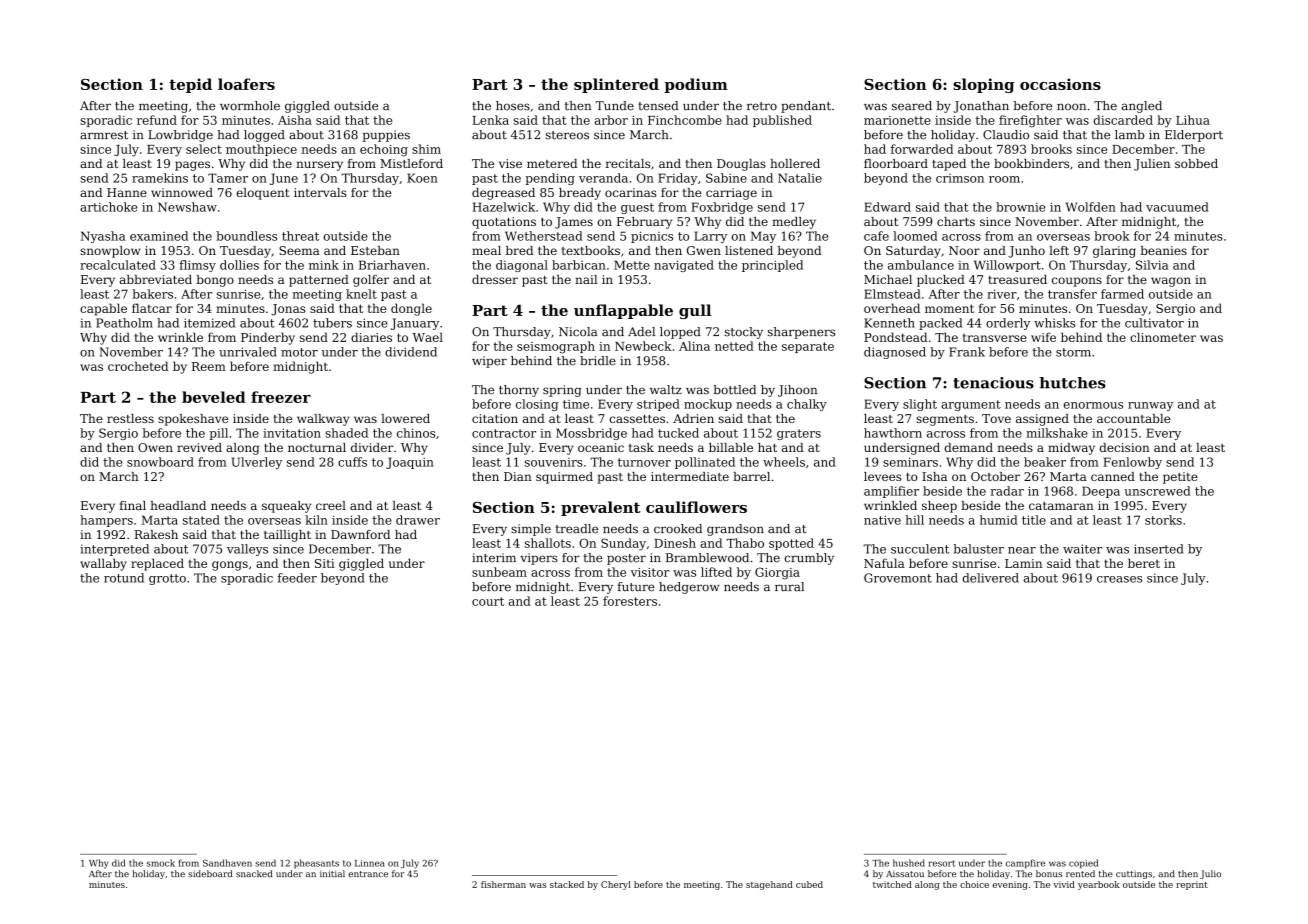  I want to click on itemized, so click(209, 323).
